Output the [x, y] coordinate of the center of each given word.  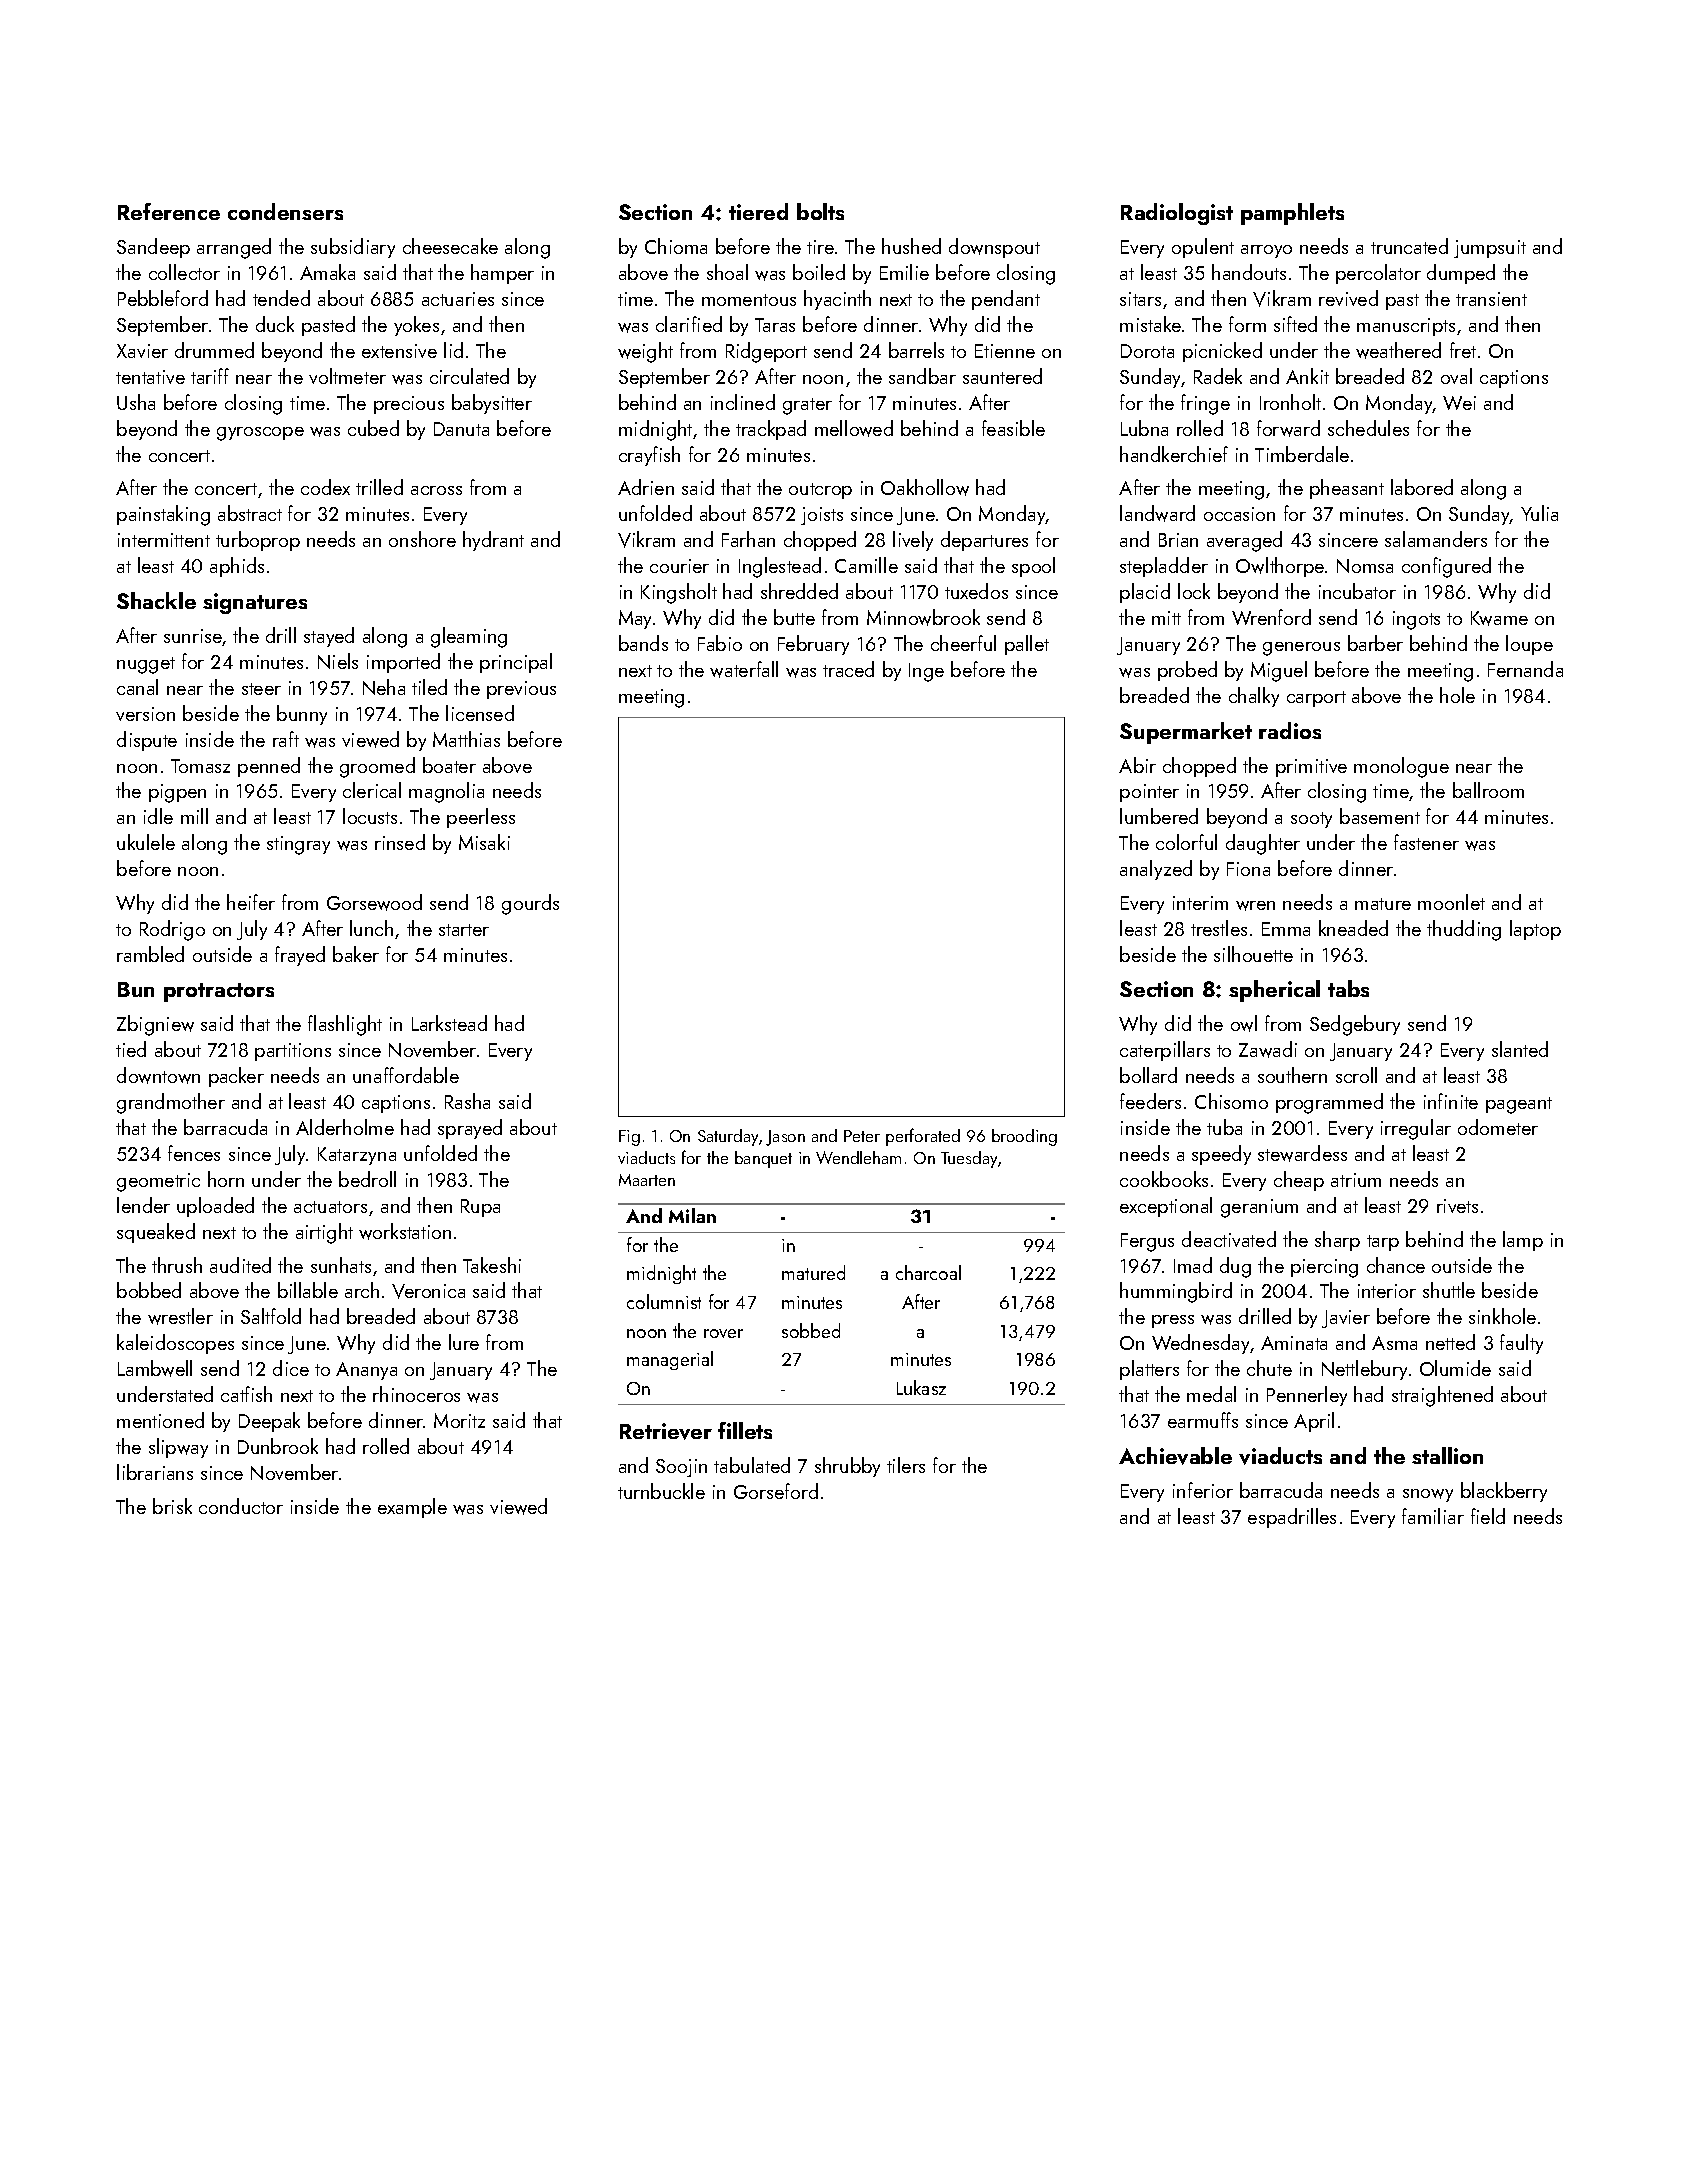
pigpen [177, 793]
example [412, 1508]
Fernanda [1525, 669]
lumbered [1159, 816]
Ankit [1307, 376]
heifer [251, 902]
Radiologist [1177, 214]
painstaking [163, 515]
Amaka [327, 272]
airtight [324, 1233]
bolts [820, 211]
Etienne [1005, 351]
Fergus [1147, 1242]
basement [1380, 816]
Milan [692, 1215]
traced [848, 669]
